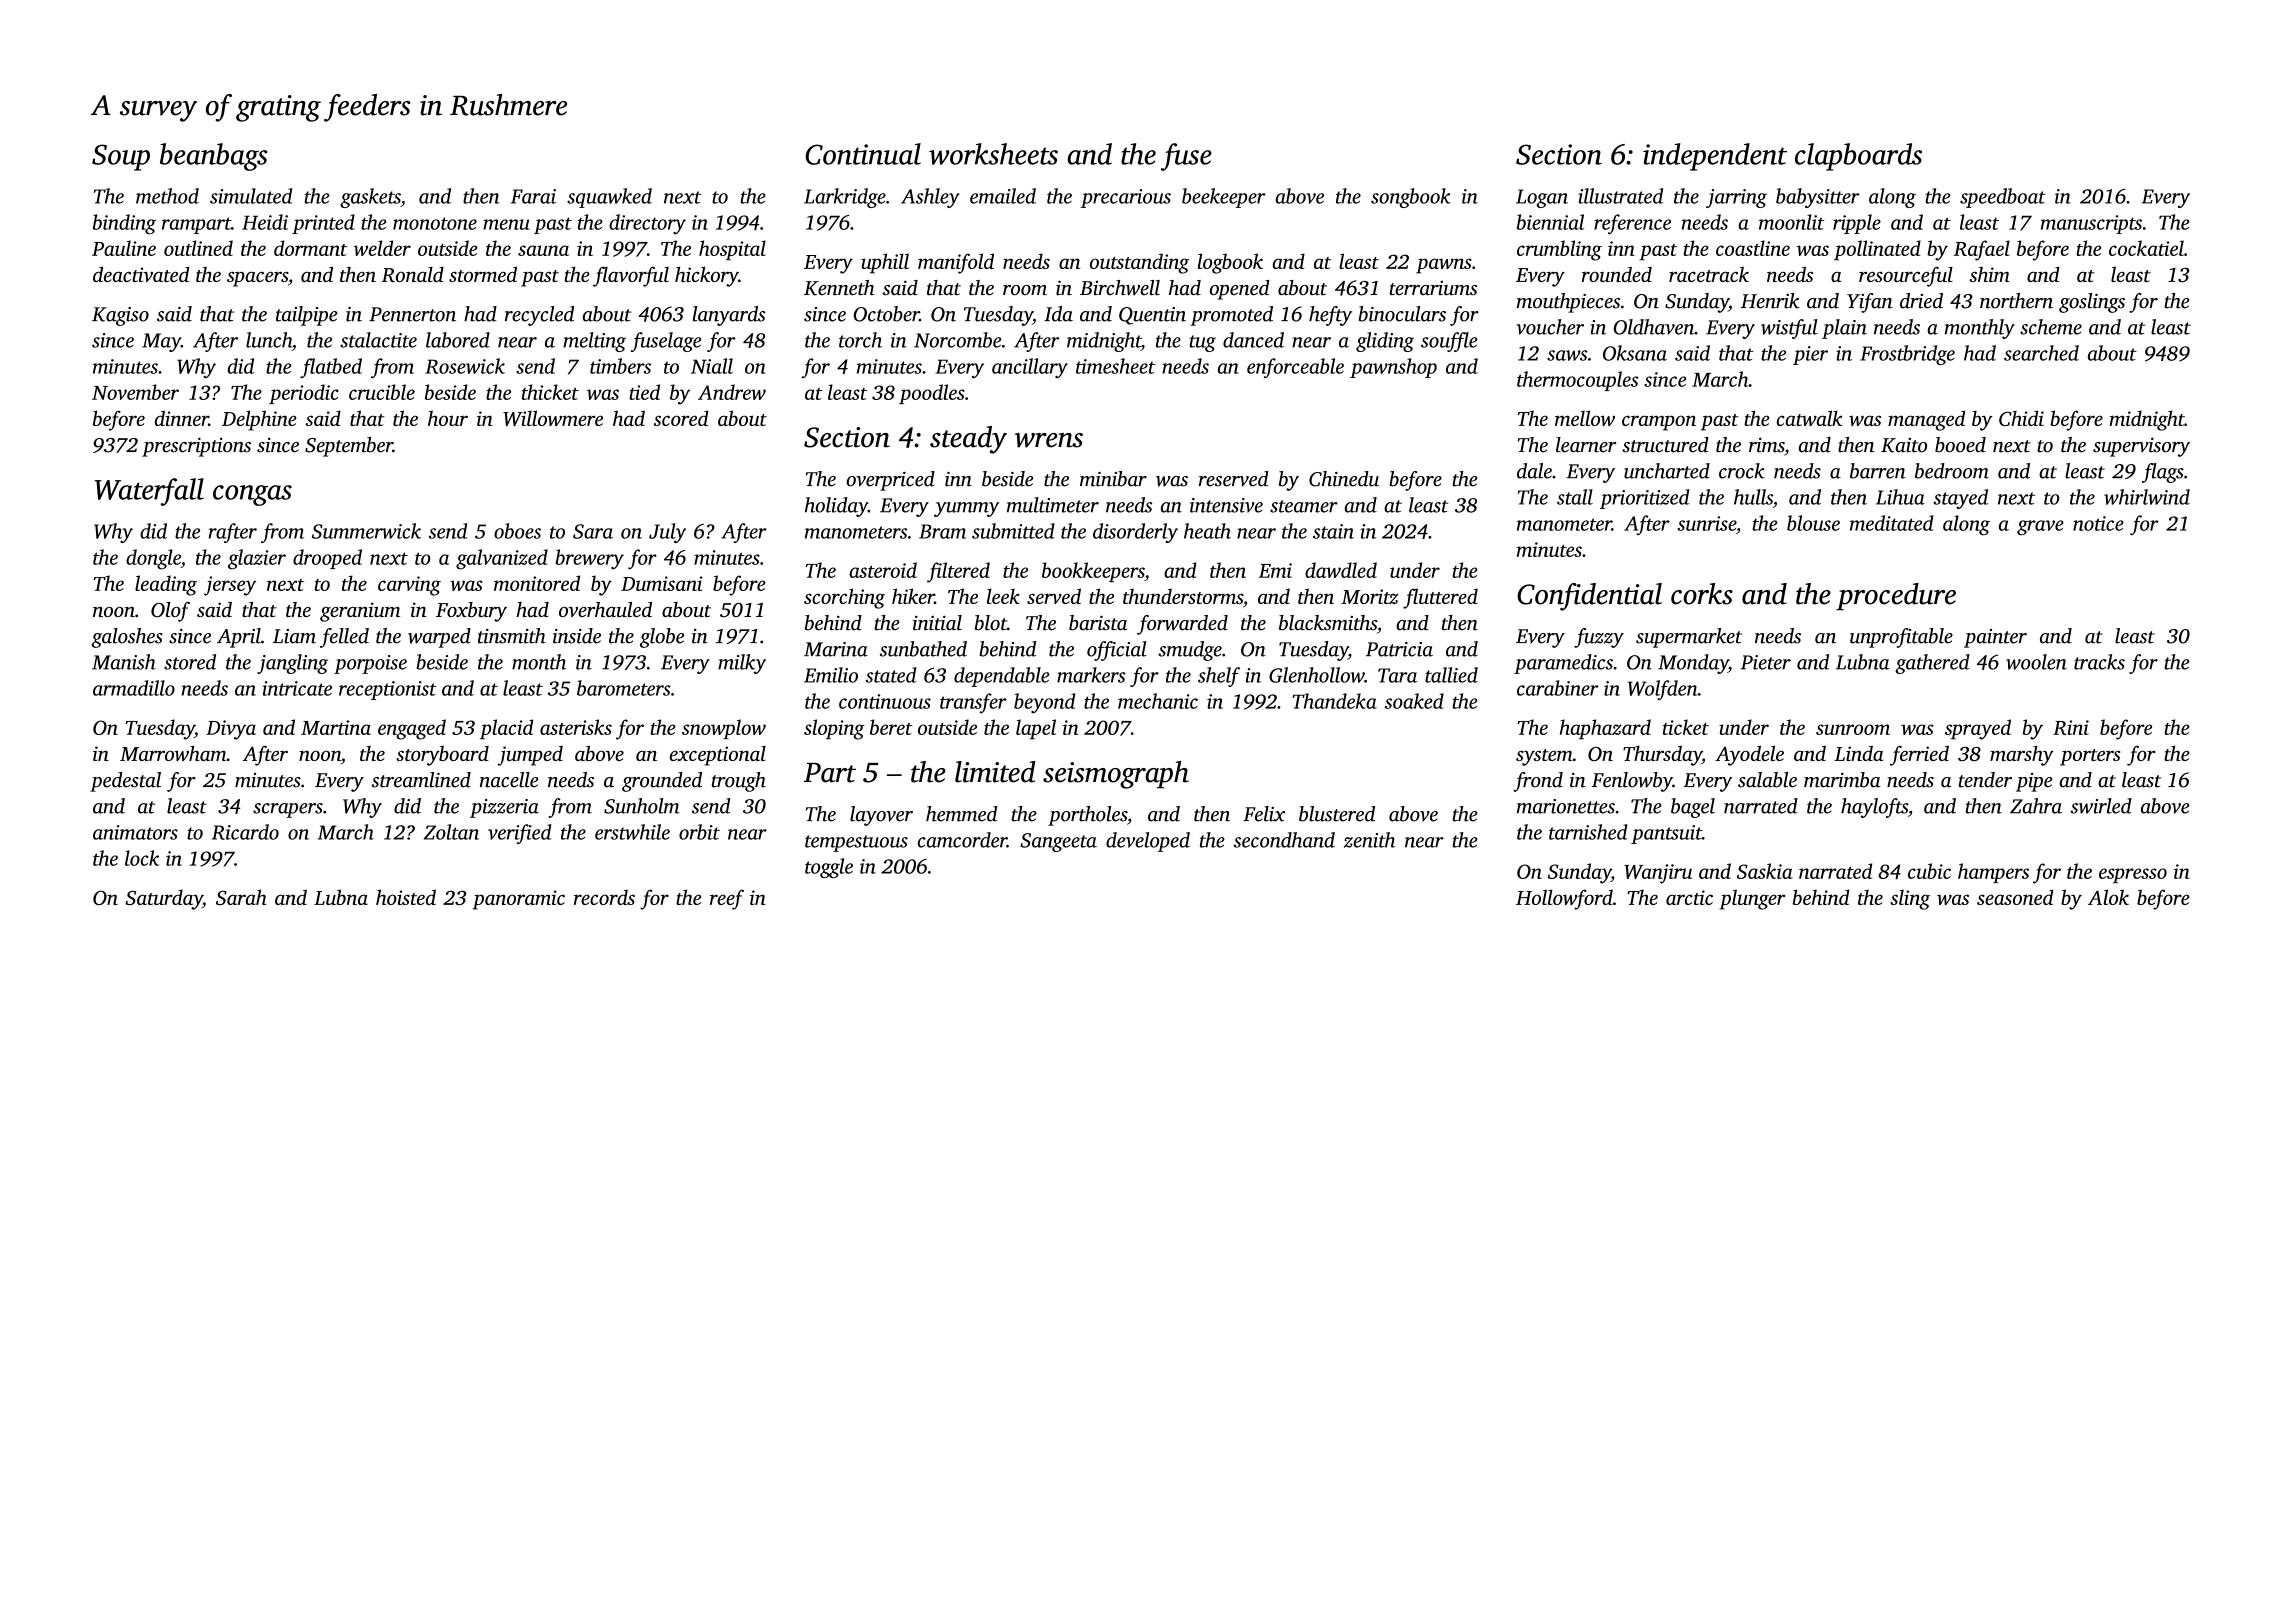 The image size is (2282, 1614). I want to click on Ricardo, so click(245, 832).
